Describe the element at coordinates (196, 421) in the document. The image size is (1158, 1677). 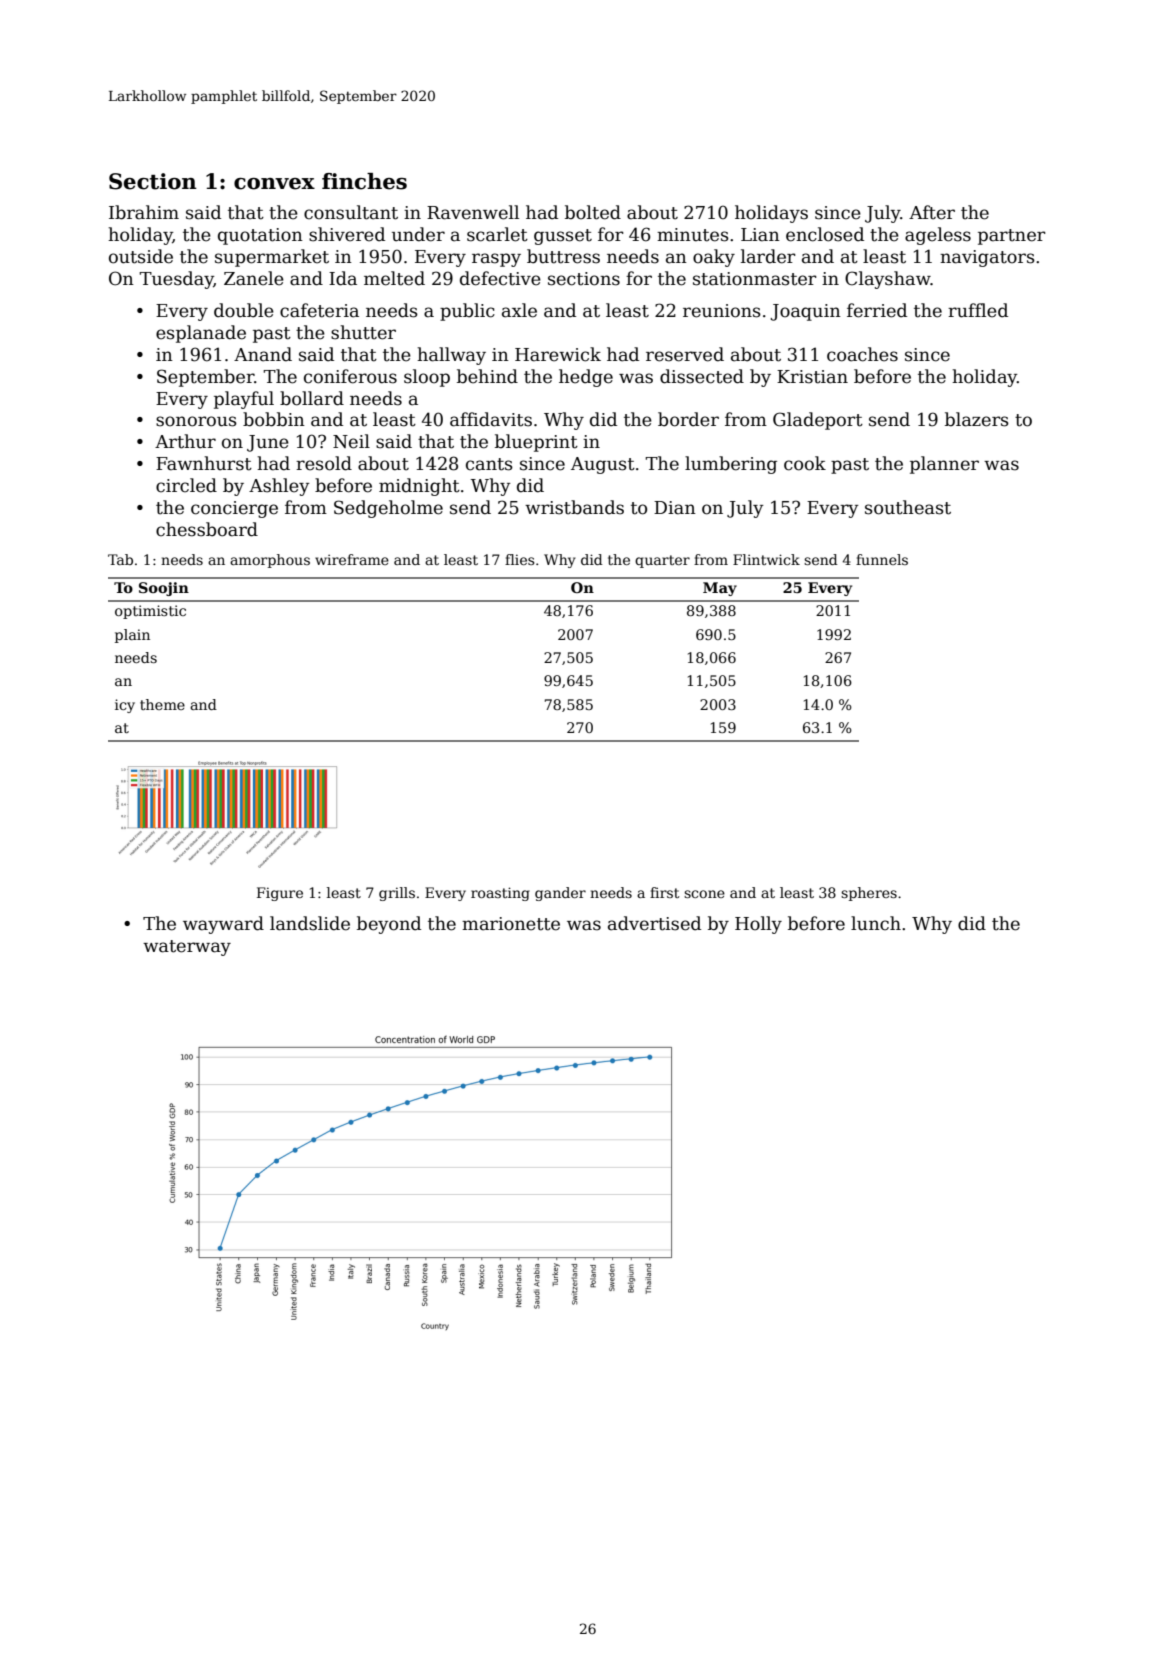
I see `sonorous` at that location.
